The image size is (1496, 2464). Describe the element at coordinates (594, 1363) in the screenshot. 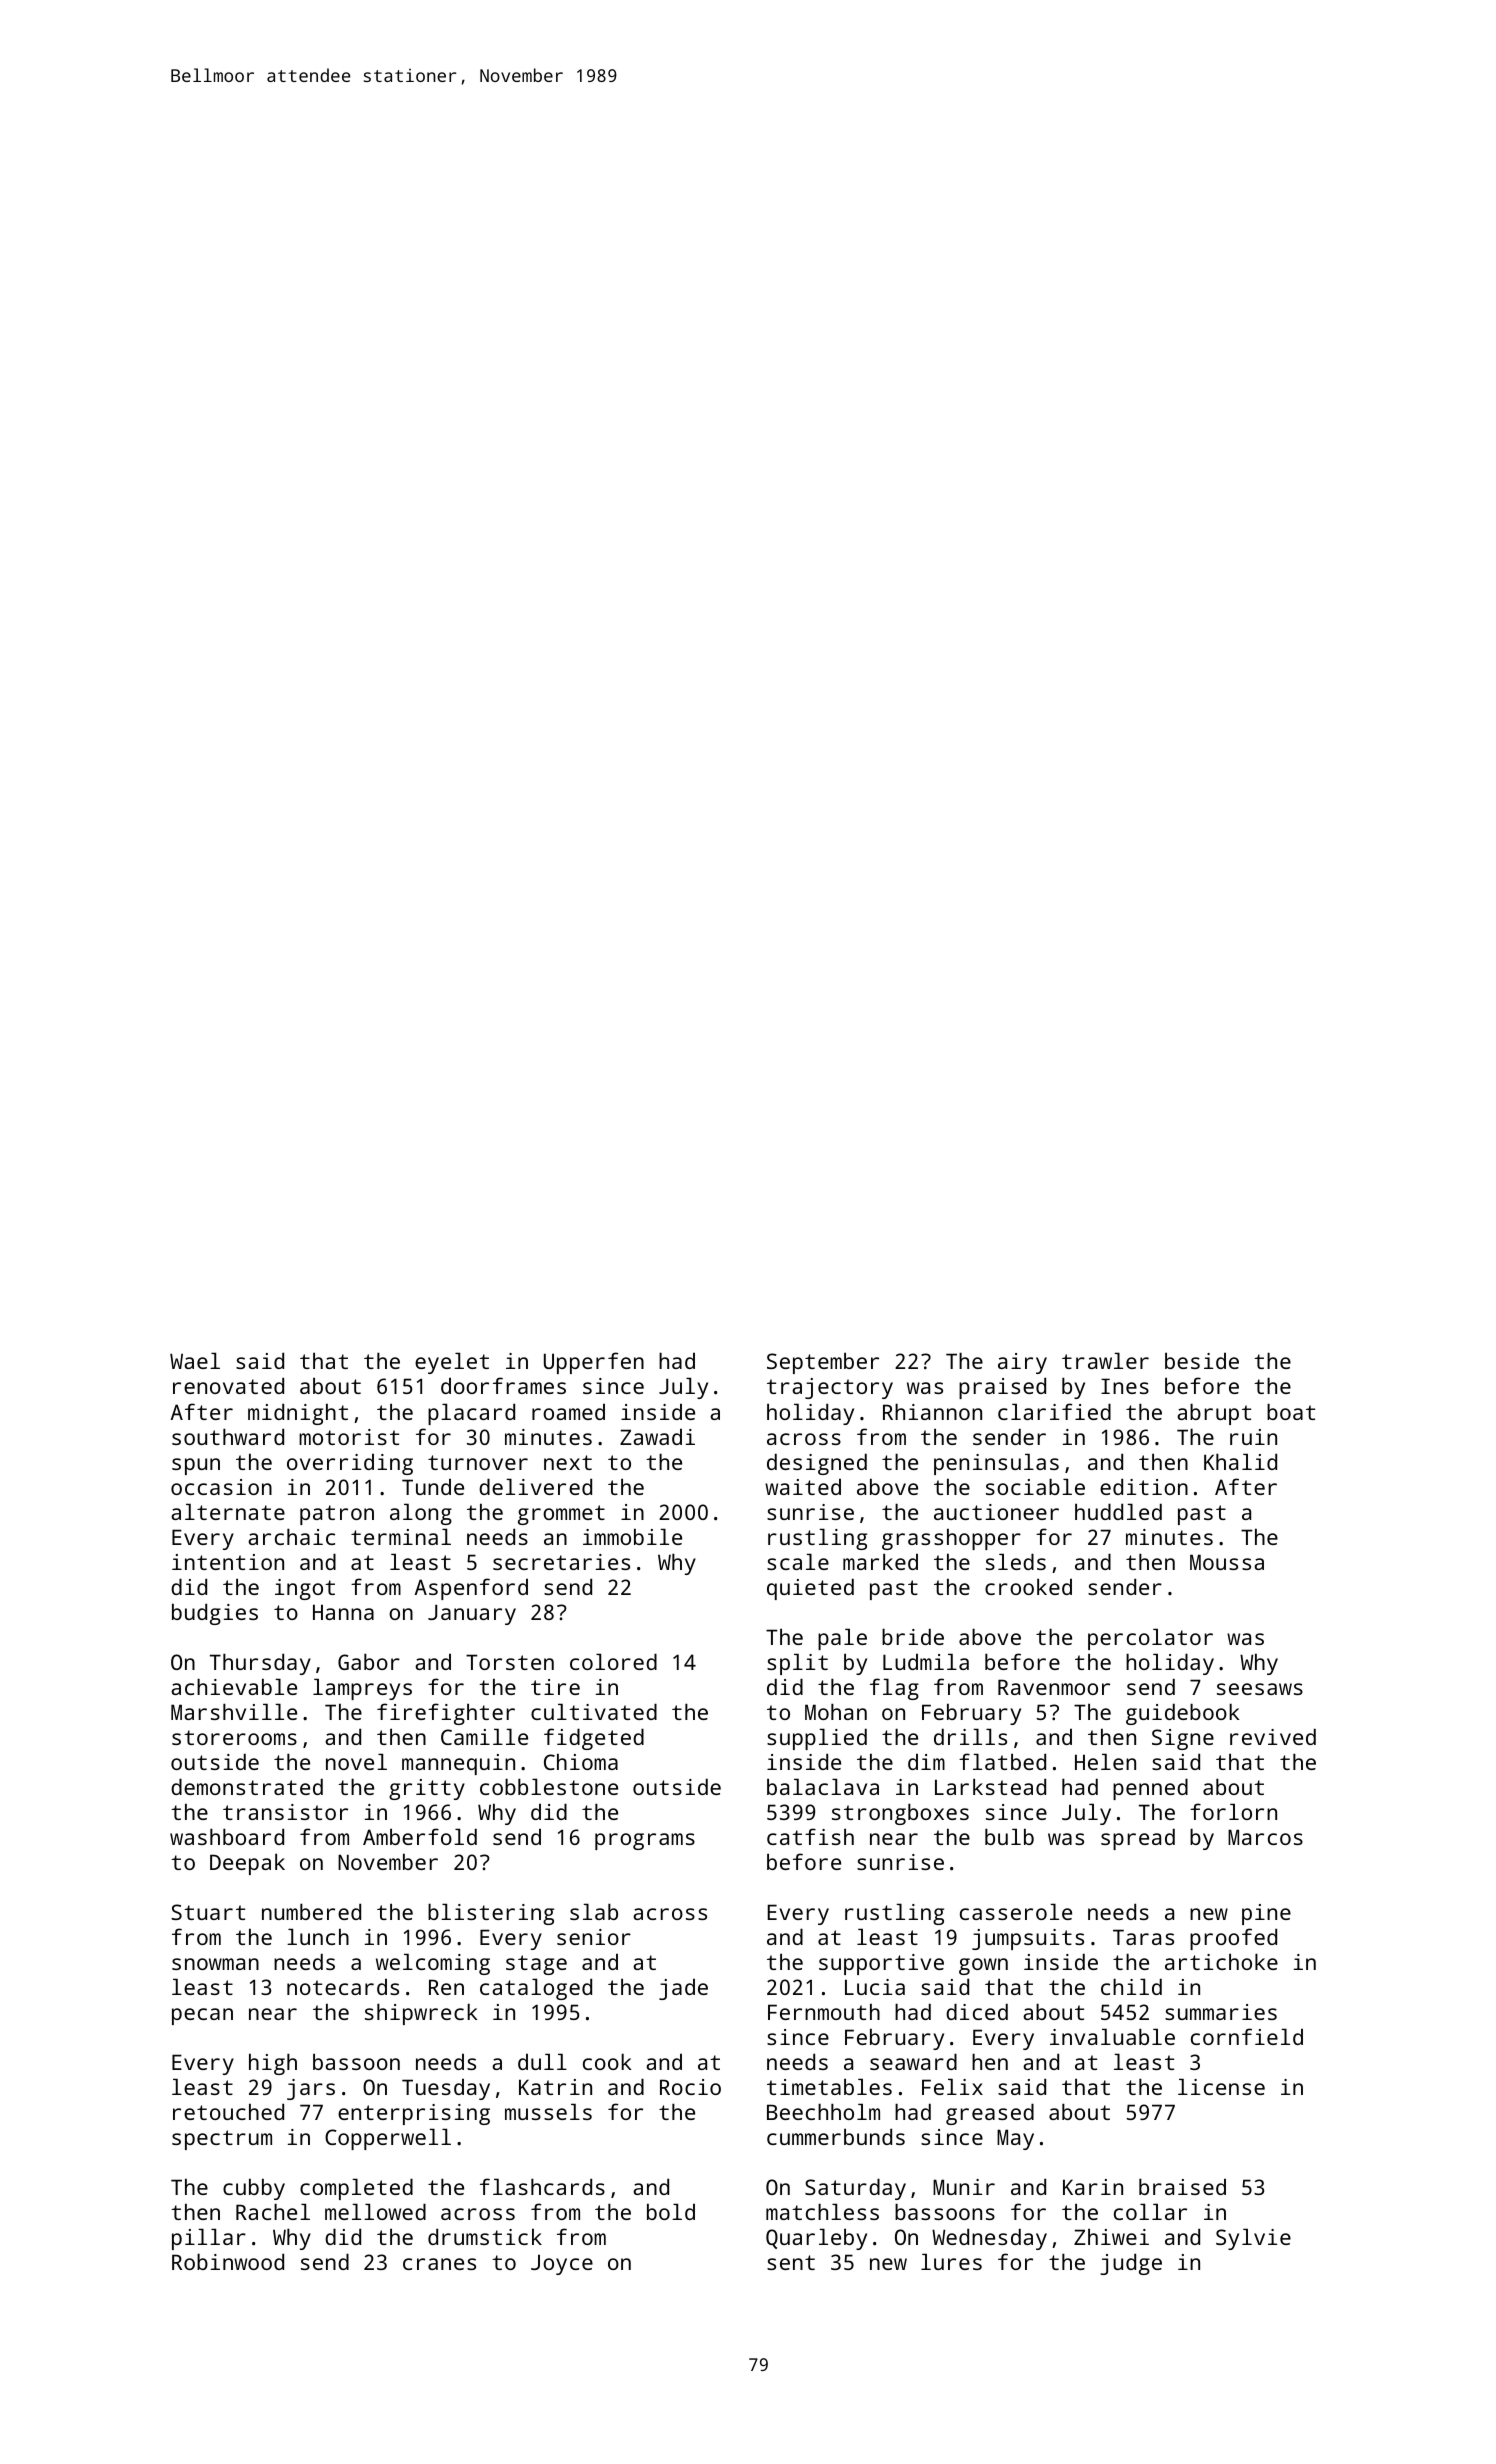

I see `Upperfen` at that location.
